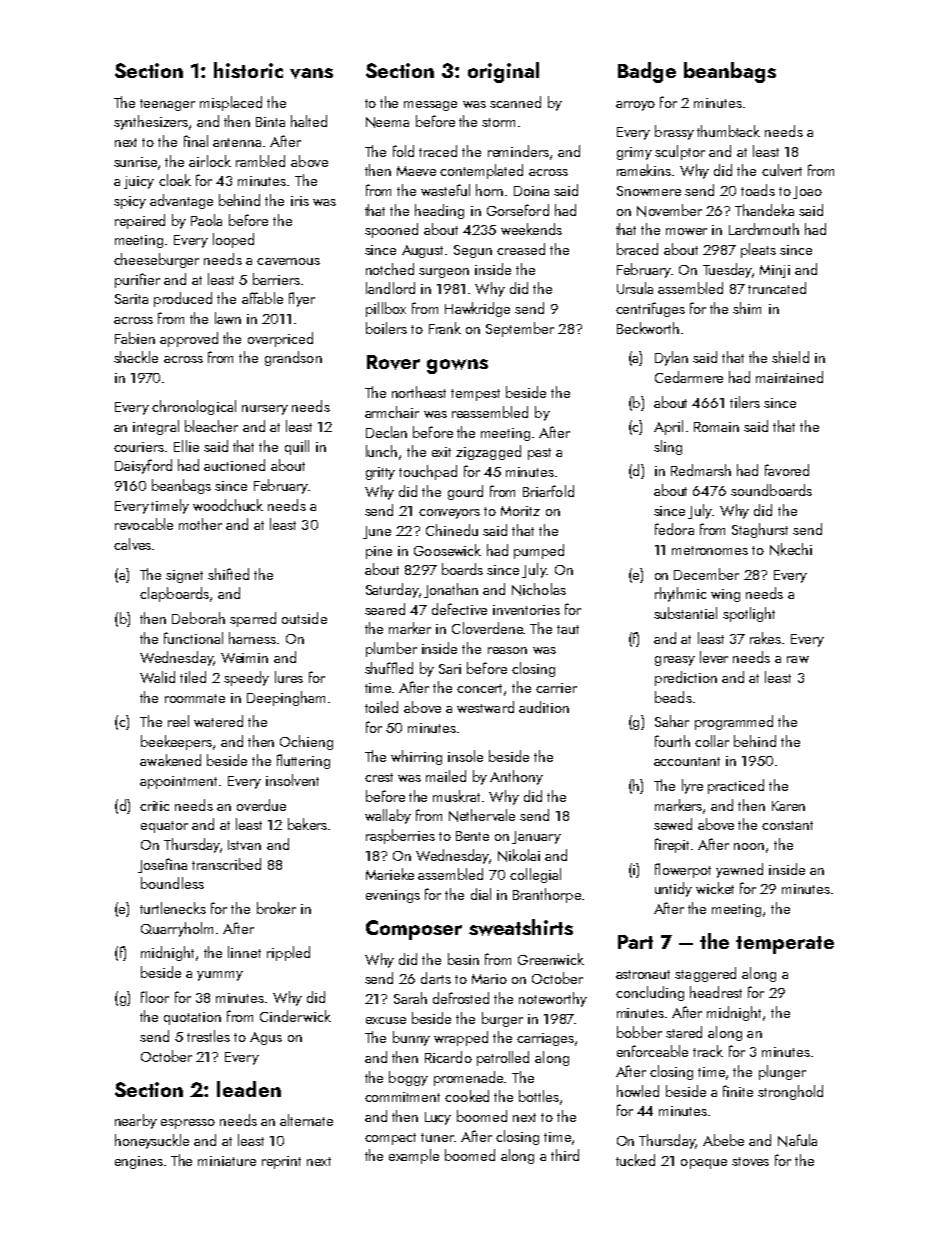 The image size is (952, 1233). Describe the element at coordinates (304, 618) in the document. I see `outside` at that location.
